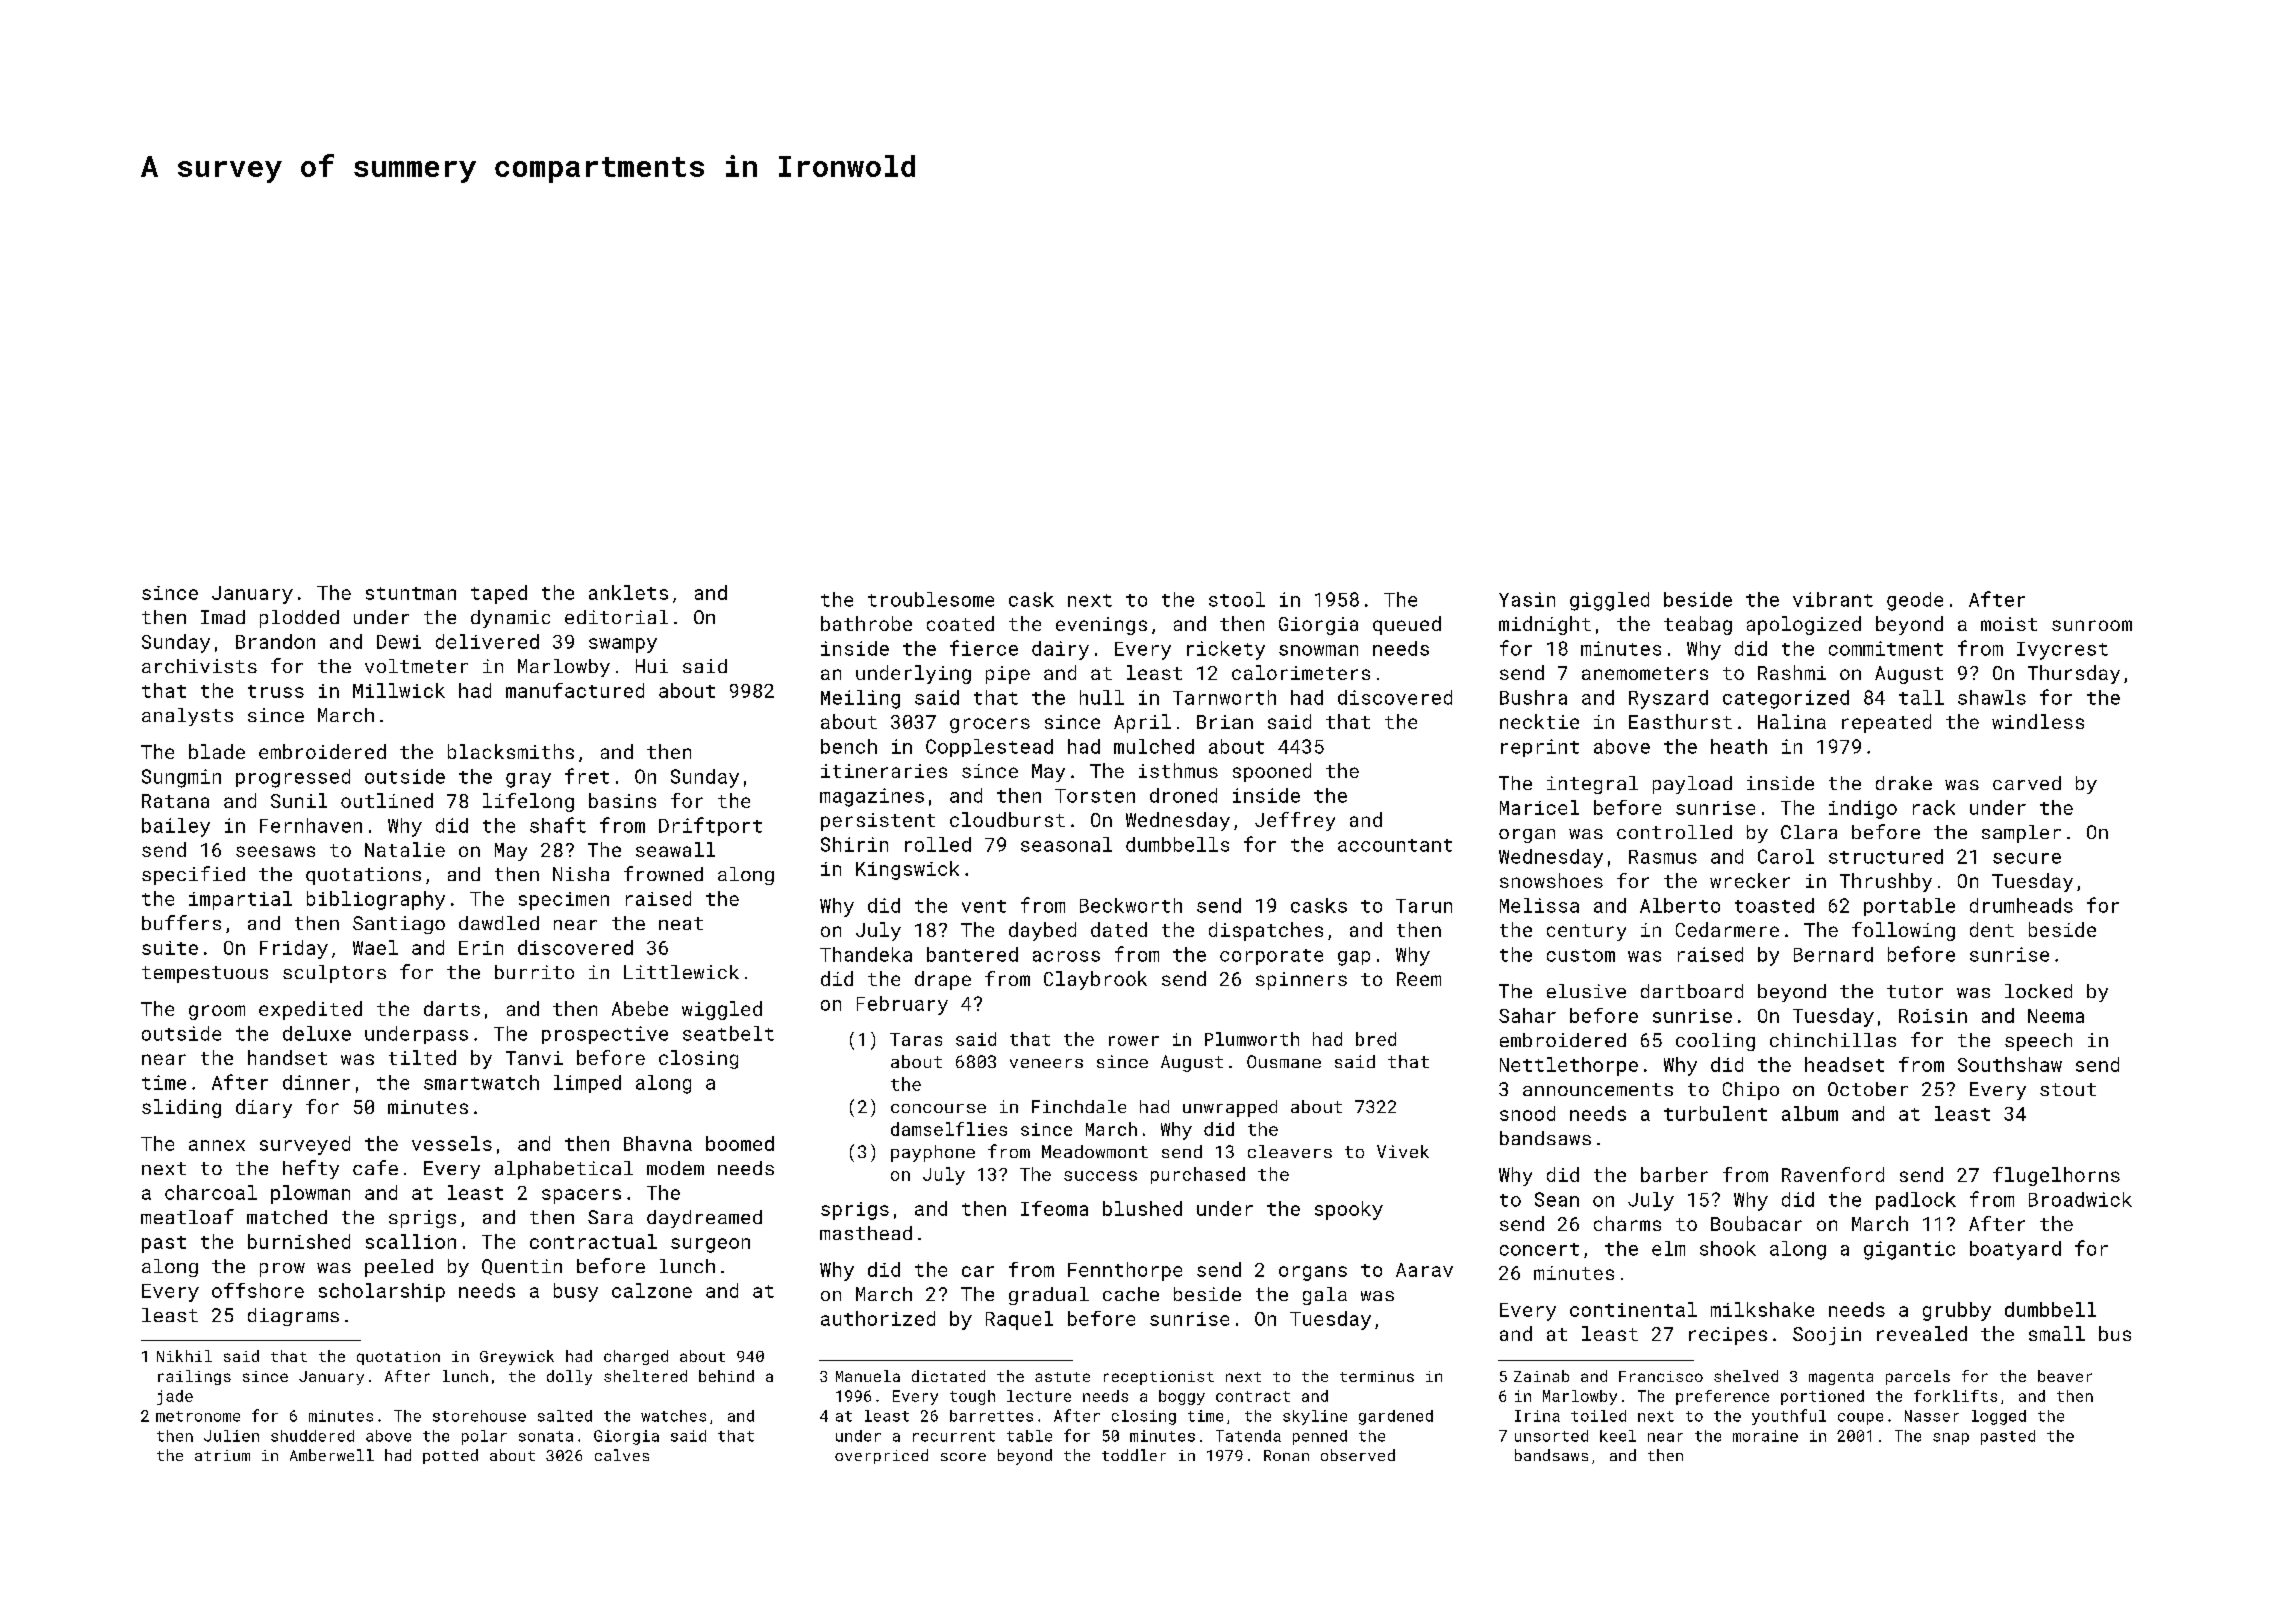 Image resolution: width=2275 pixels, height=1609 pixels. Describe the element at coordinates (605, 1035) in the document. I see `prospective` at that location.
